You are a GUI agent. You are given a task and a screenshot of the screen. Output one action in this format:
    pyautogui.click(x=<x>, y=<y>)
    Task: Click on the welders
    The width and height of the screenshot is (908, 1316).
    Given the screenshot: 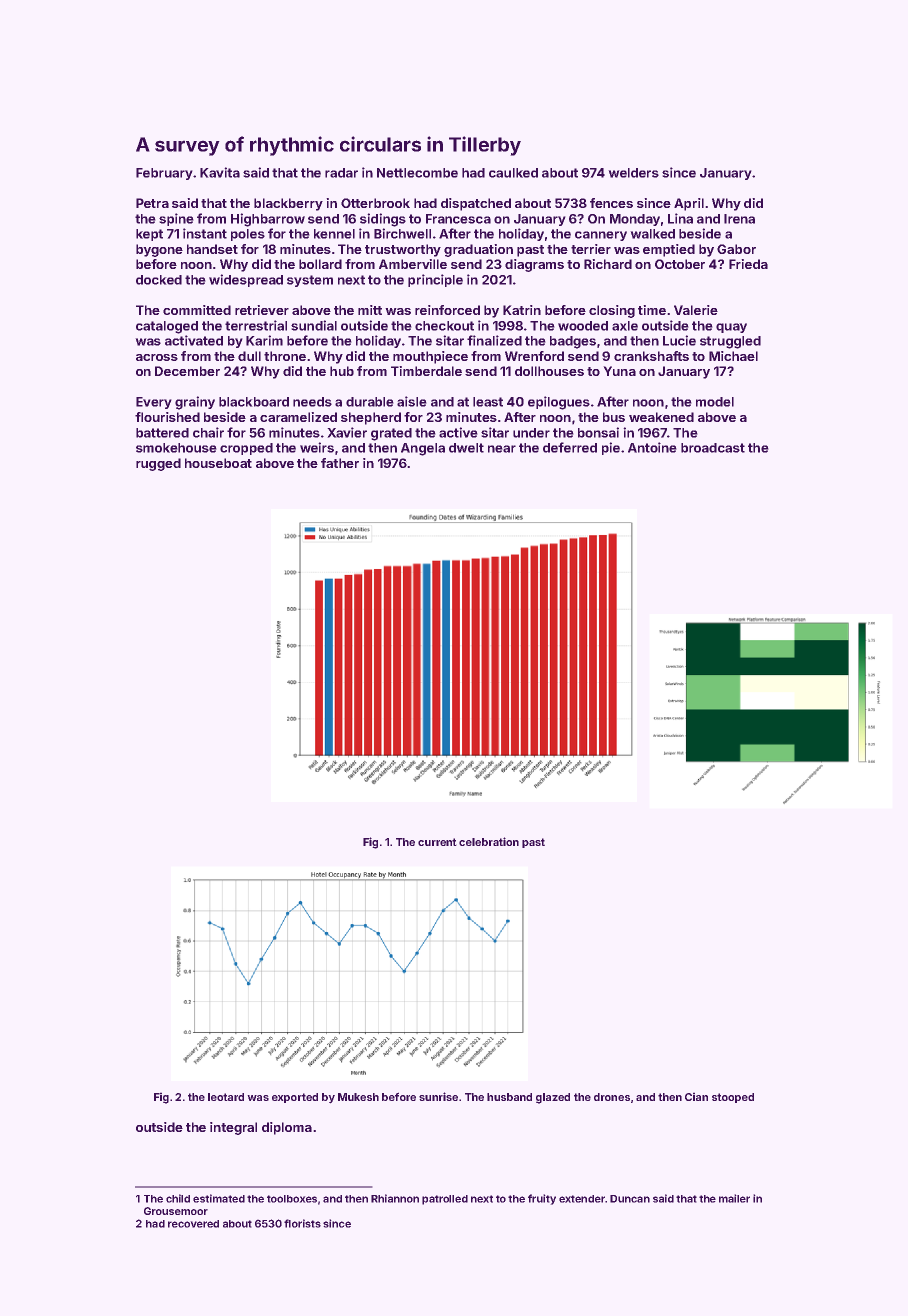 What is the action you would take?
    pyautogui.click(x=633, y=173)
